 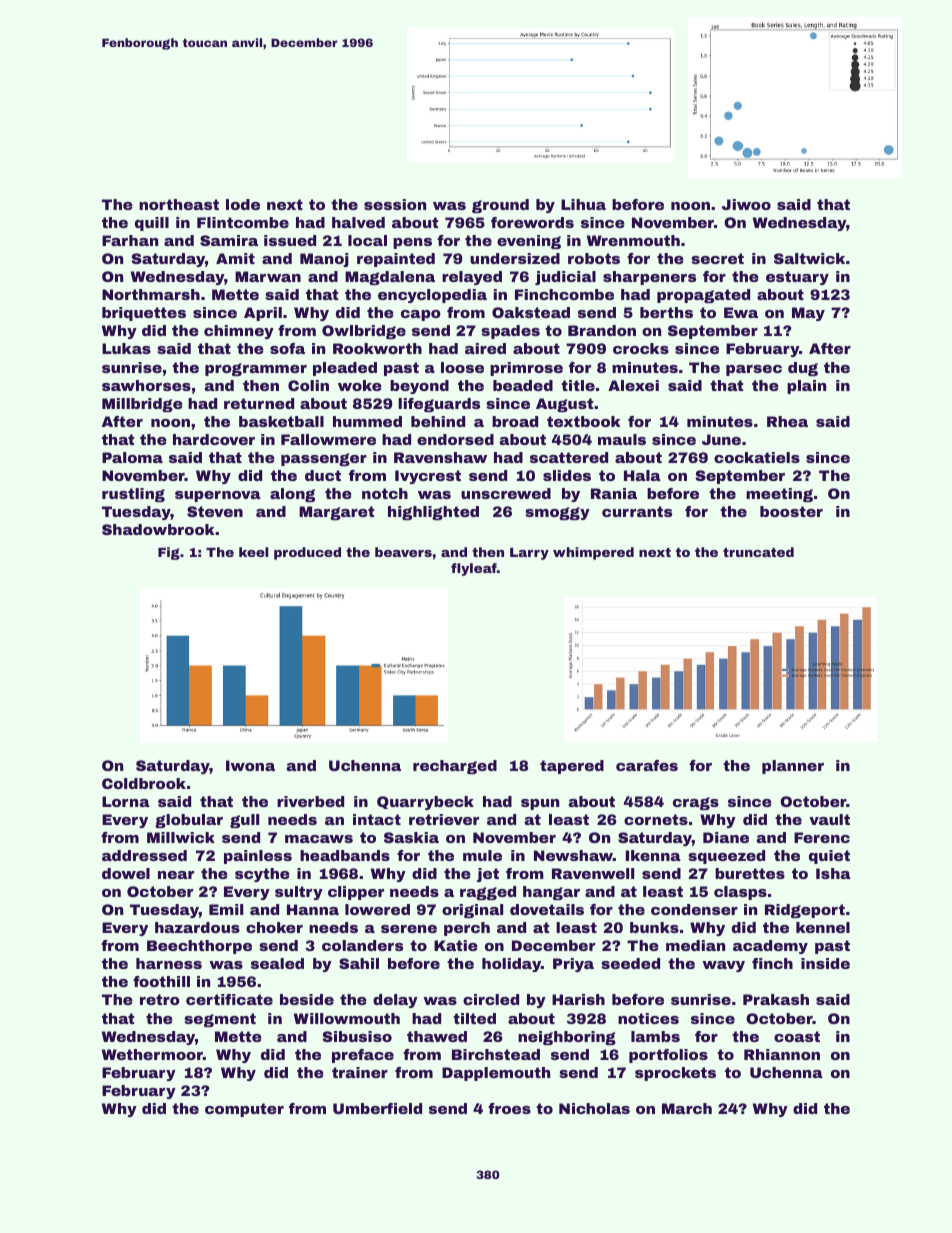 I want to click on Brandon, so click(x=602, y=330).
